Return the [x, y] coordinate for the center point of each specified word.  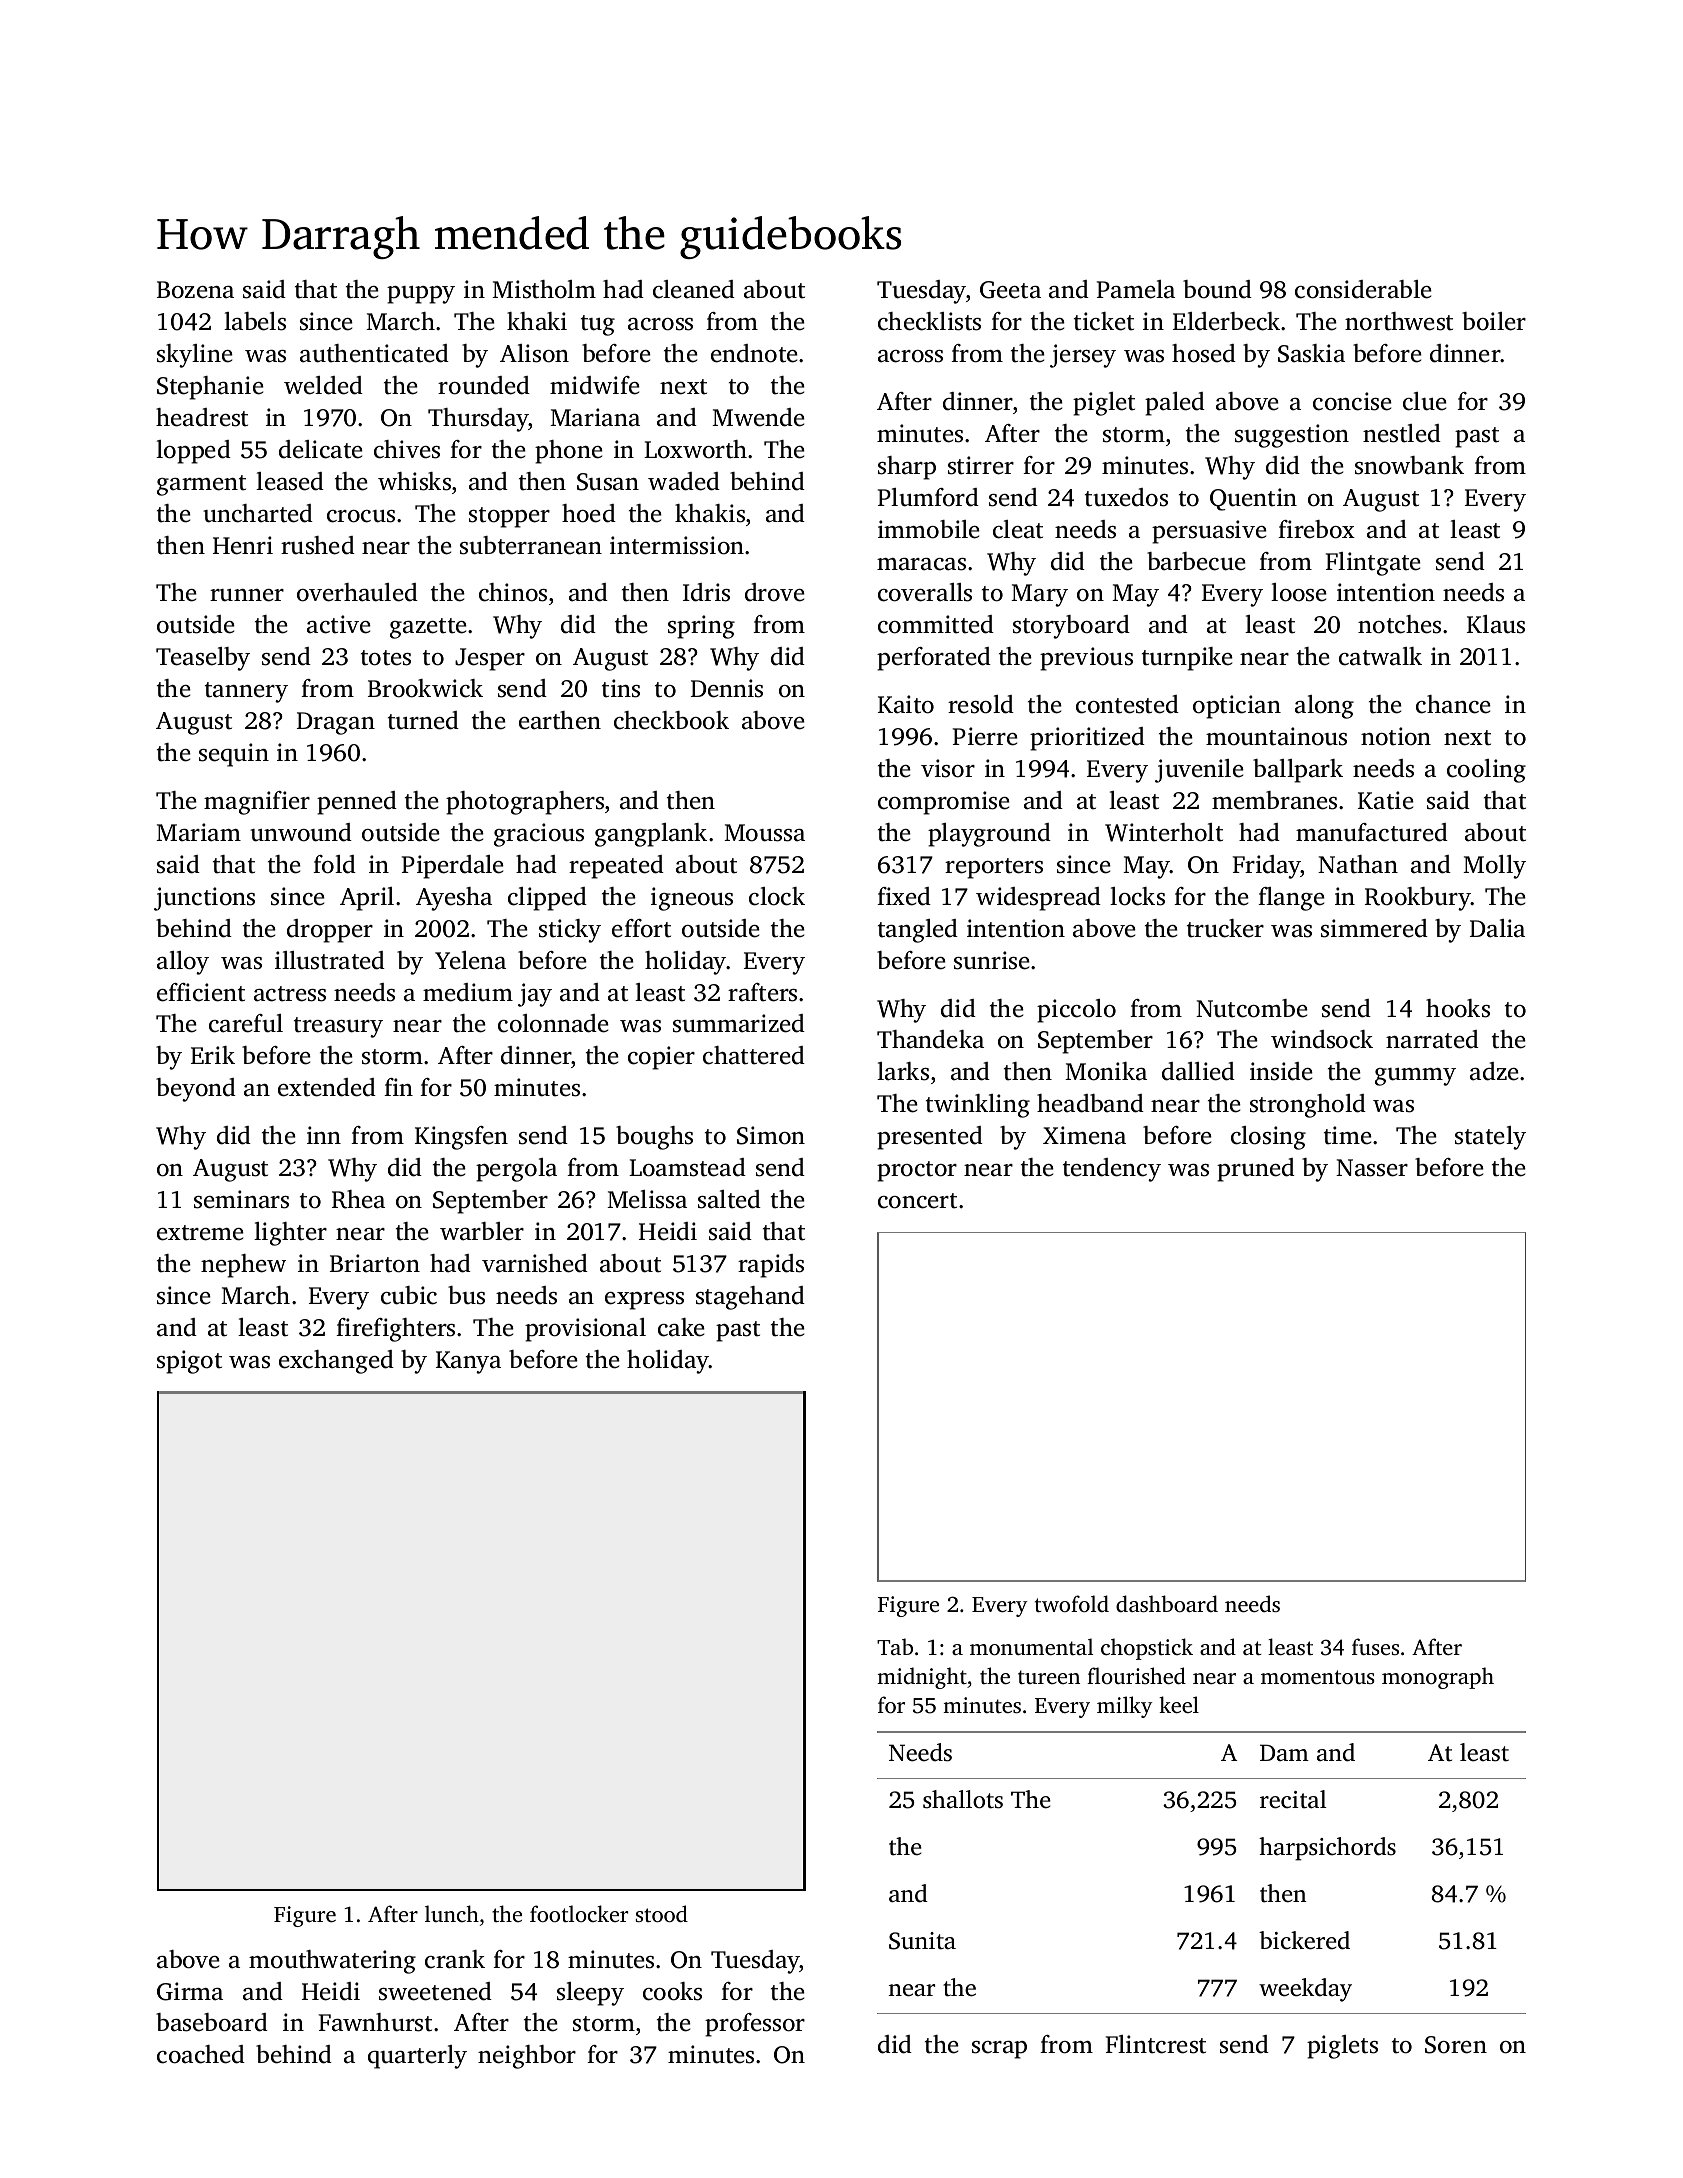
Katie [1386, 800]
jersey [1083, 356]
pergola [516, 1170]
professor [755, 2025]
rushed [318, 545]
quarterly [417, 2057]
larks [903, 1071]
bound [1217, 289]
